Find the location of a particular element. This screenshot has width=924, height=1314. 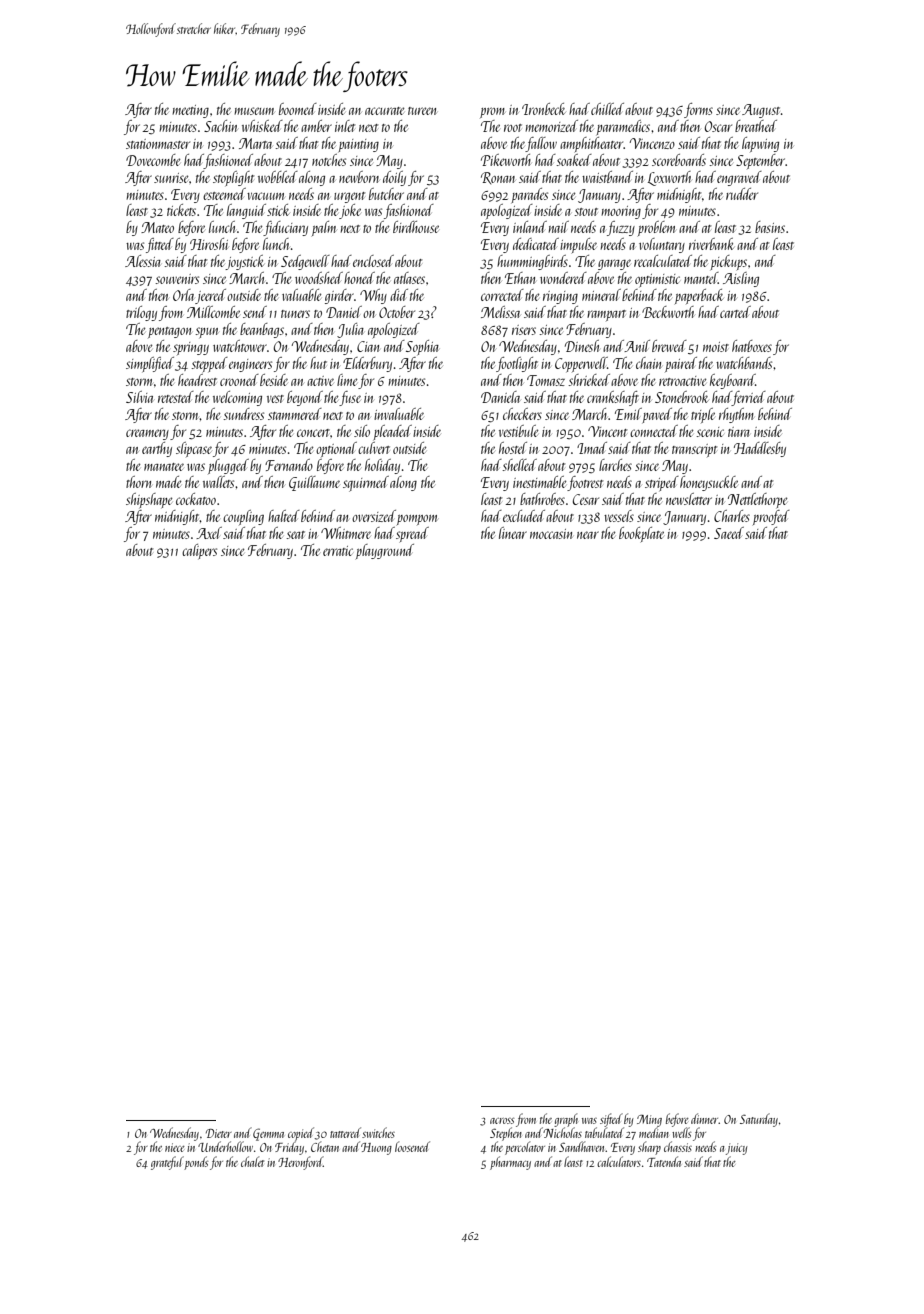

bookplate is located at coordinates (641, 534).
